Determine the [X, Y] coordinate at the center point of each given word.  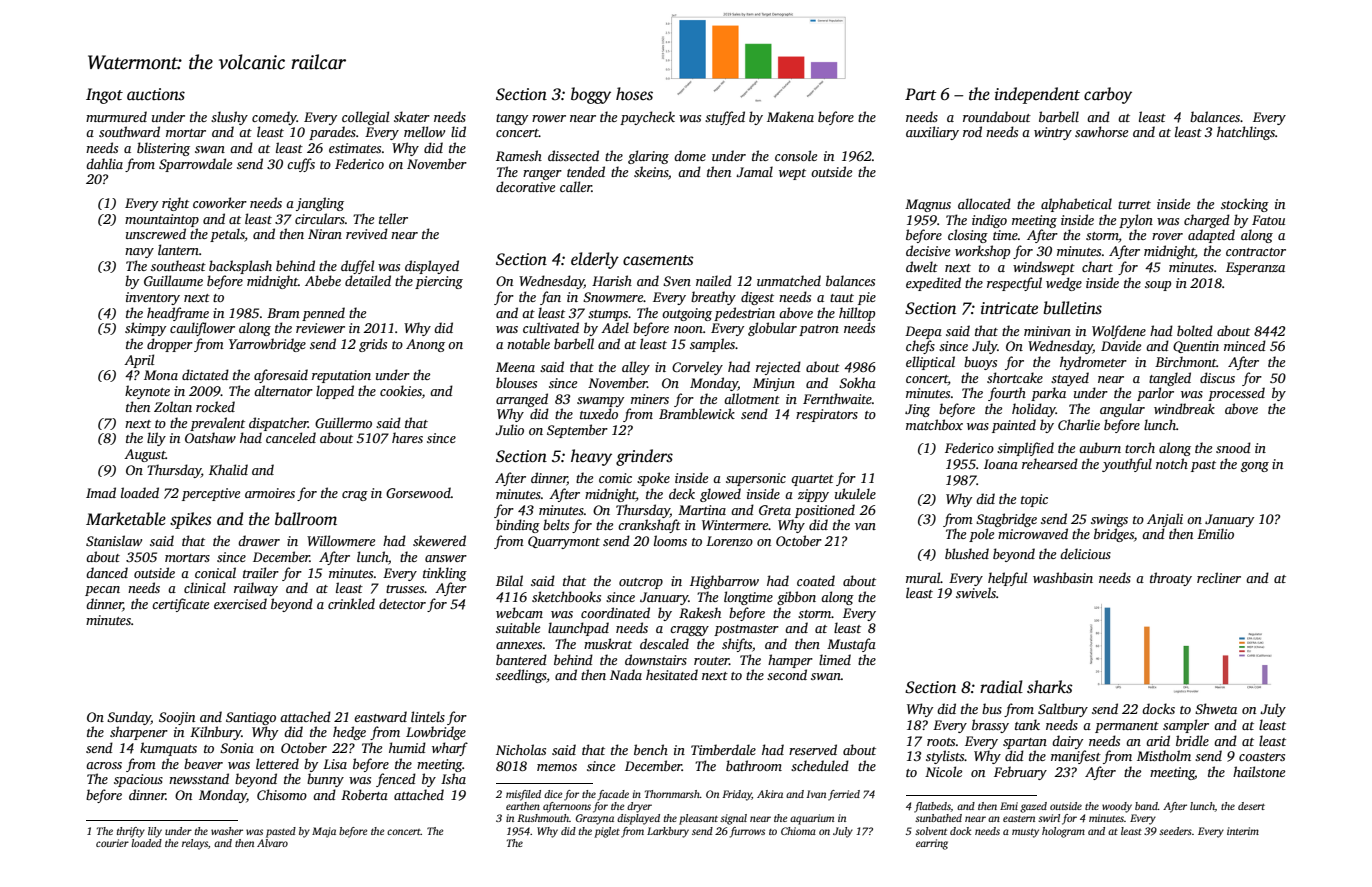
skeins [651, 171]
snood [1233, 447]
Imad [101, 492]
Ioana [1001, 464]
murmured [116, 116]
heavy [591, 457]
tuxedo [599, 413]
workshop [982, 252]
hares [407, 437]
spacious [138, 780]
